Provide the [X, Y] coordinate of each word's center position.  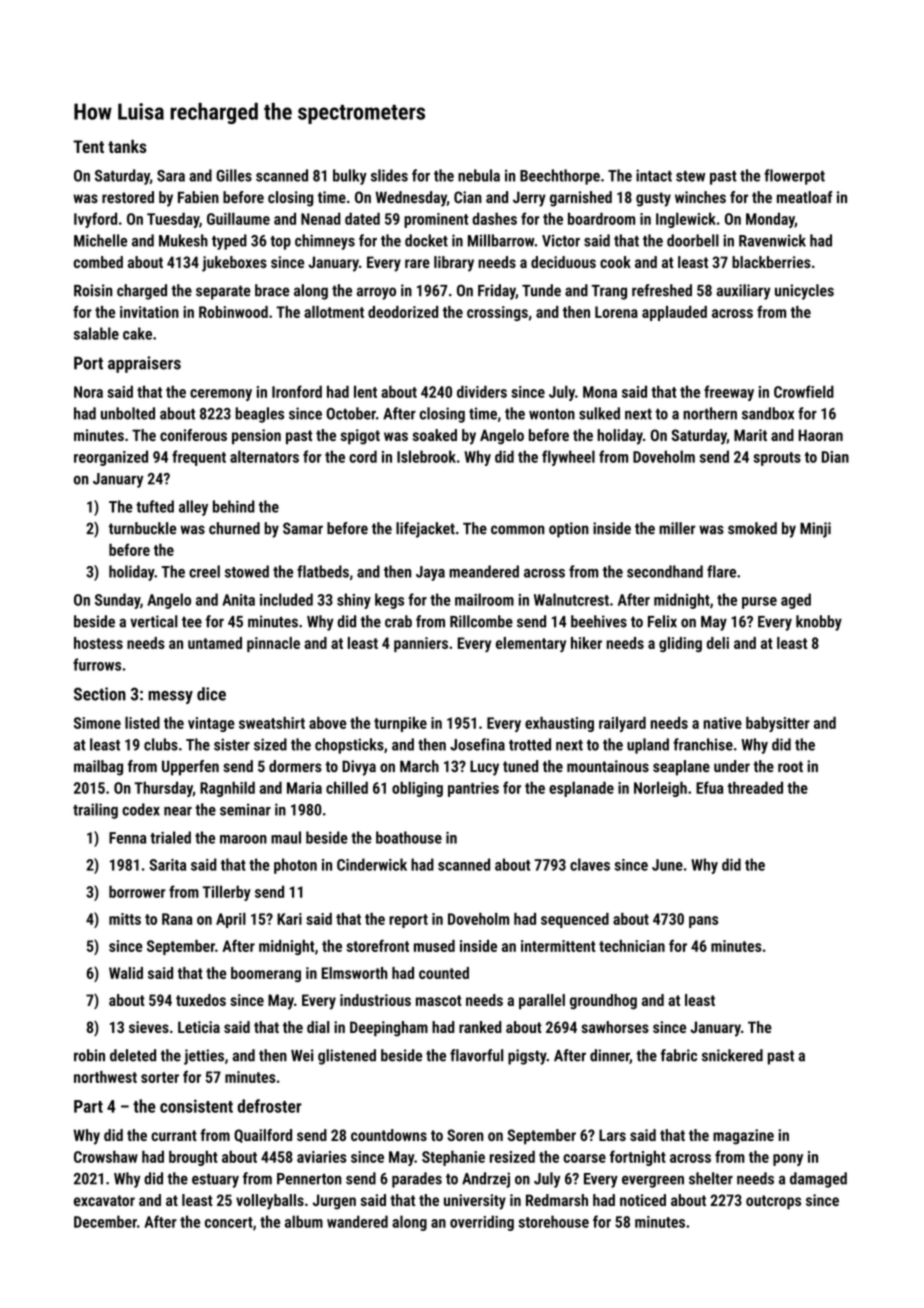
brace [272, 290]
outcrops [773, 1202]
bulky [350, 177]
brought [193, 1158]
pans [703, 922]
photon [295, 866]
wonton [552, 414]
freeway [729, 393]
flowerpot [794, 177]
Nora [88, 392]
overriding [482, 1223]
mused [434, 946]
